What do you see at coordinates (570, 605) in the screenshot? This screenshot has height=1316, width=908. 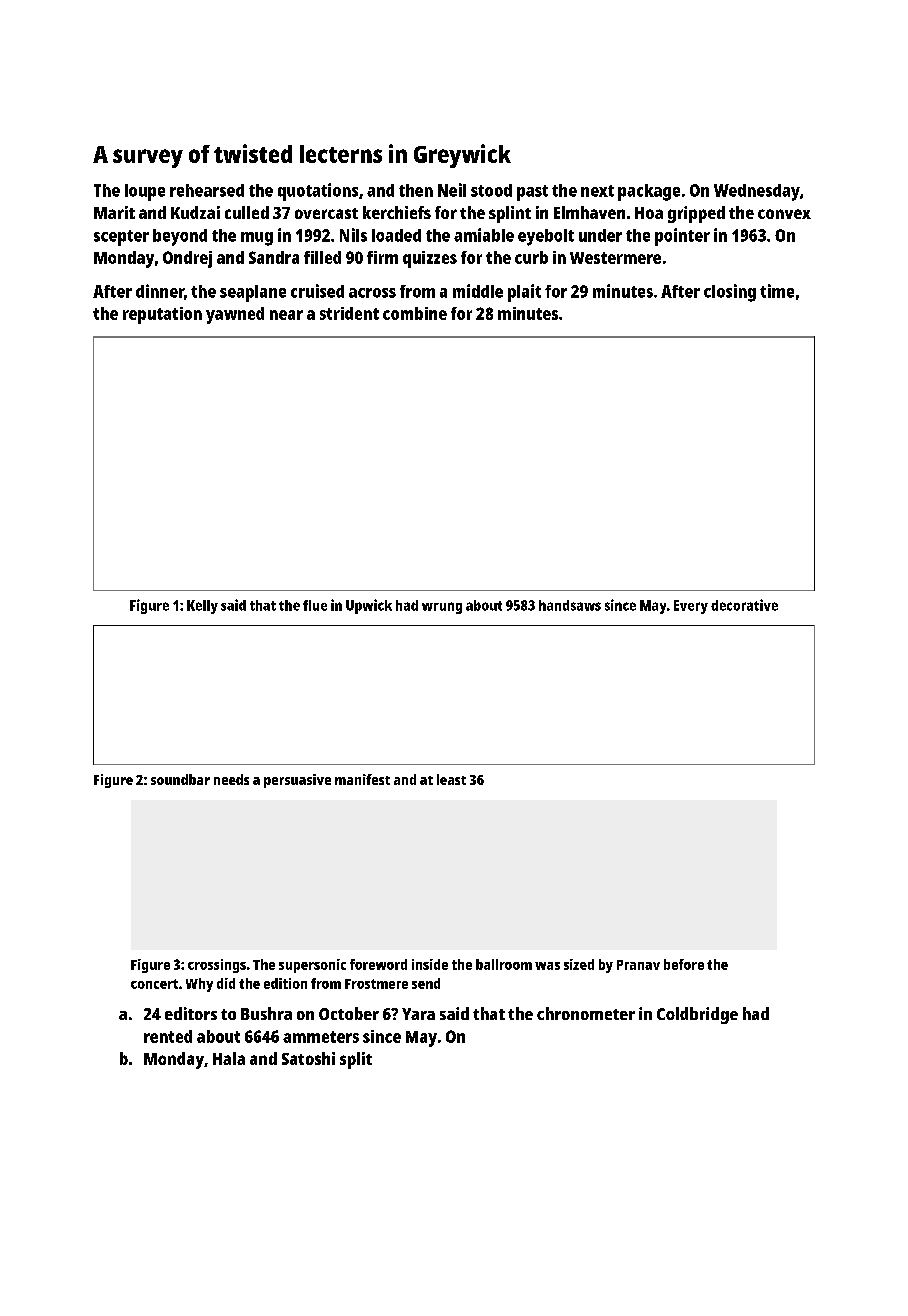 I see `handsaws` at bounding box center [570, 605].
